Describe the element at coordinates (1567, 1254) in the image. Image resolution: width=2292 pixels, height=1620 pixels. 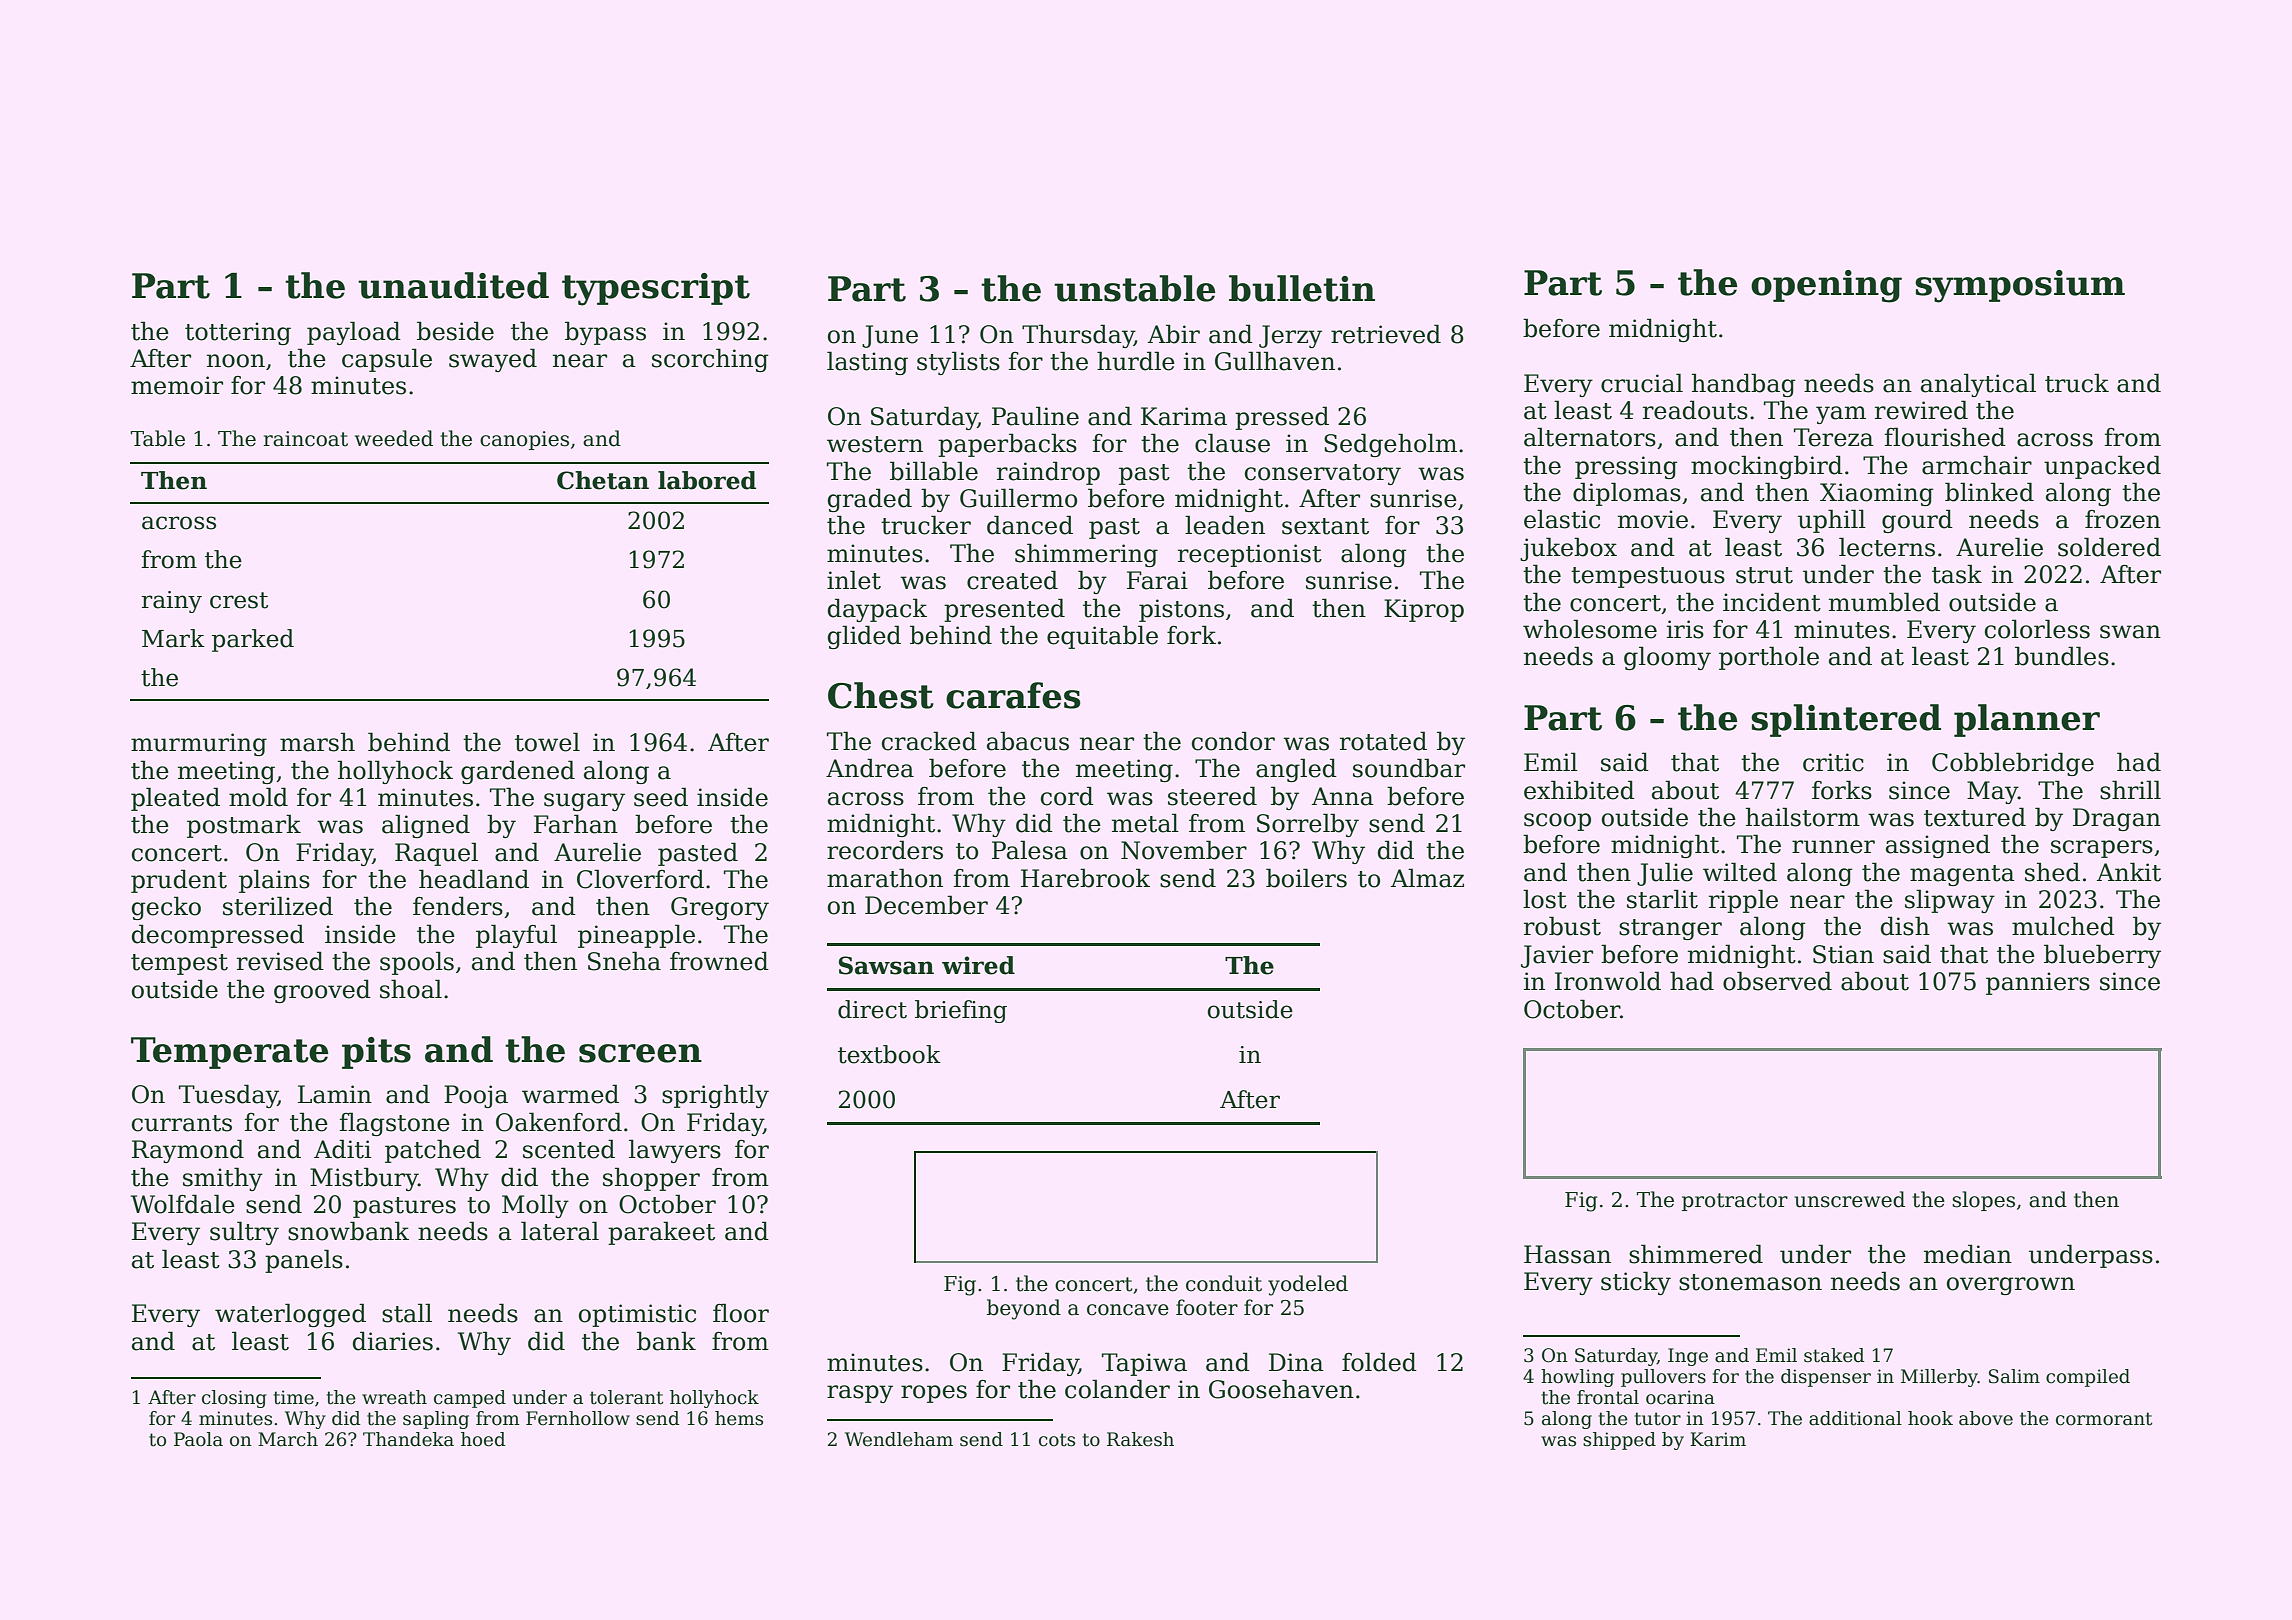
I see `Hassan` at that location.
